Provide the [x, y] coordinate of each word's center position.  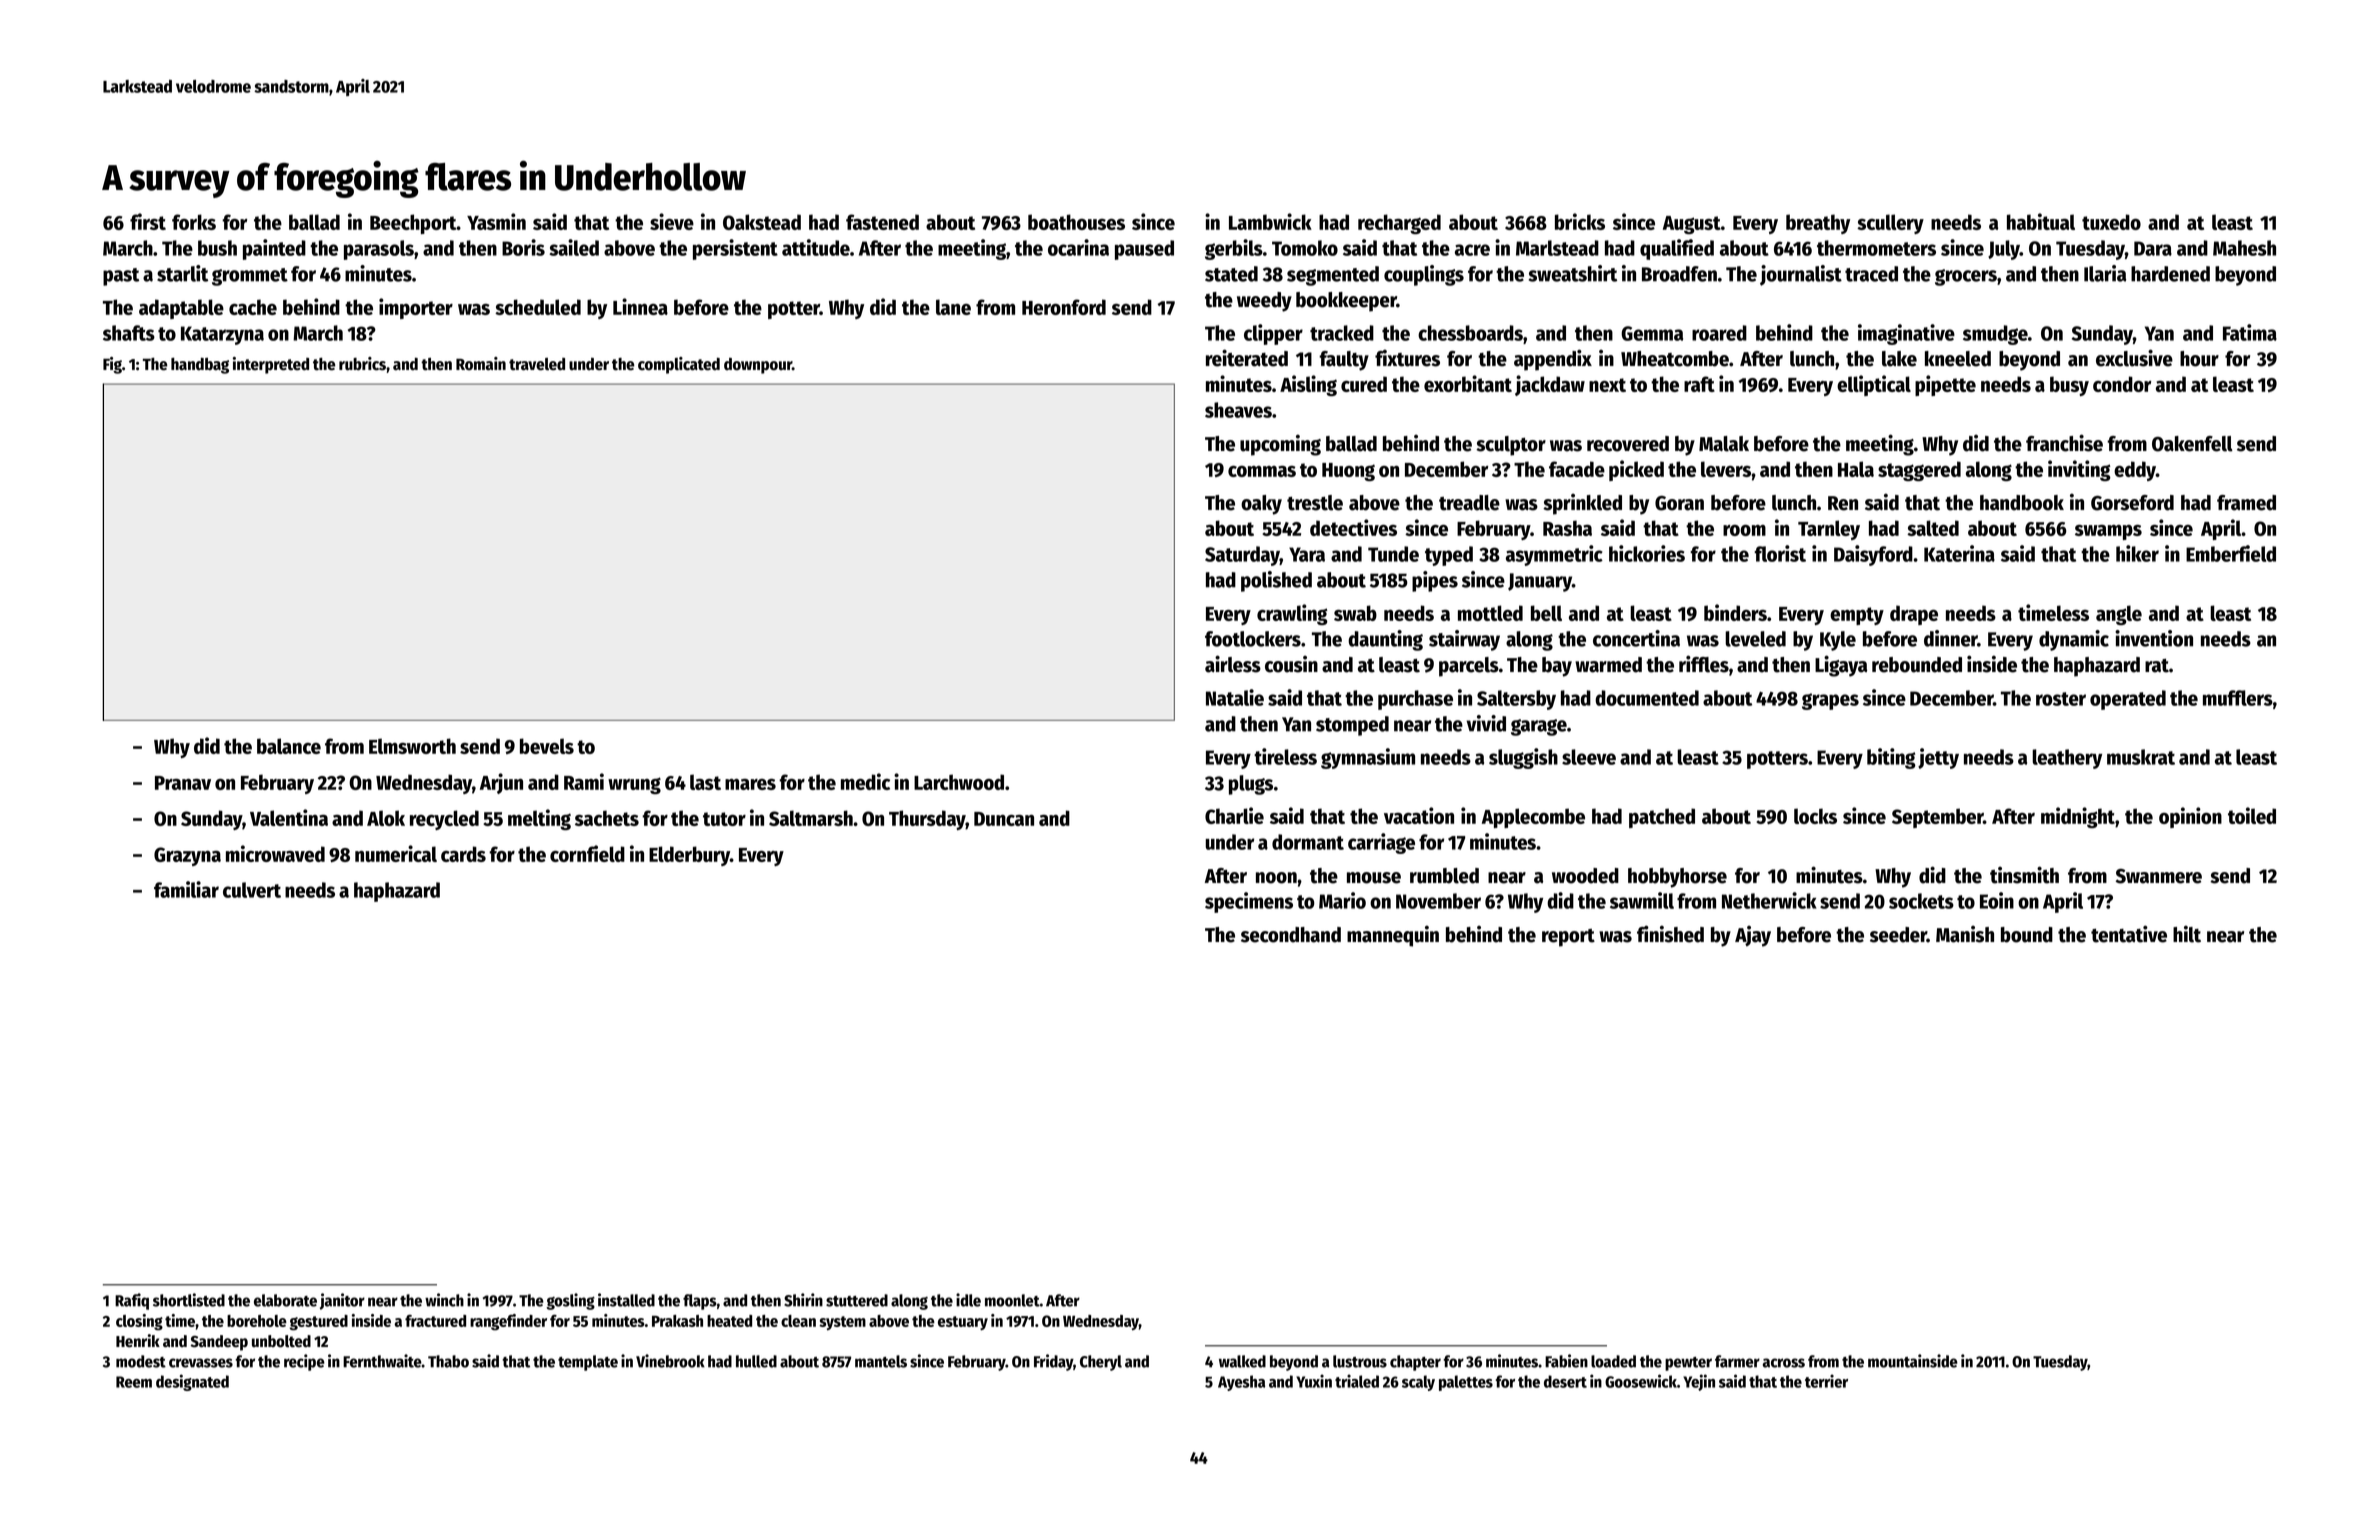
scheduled [538, 307]
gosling [570, 1301]
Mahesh [2244, 248]
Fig [112, 365]
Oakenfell [2192, 444]
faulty [1344, 361]
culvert [252, 890]
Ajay [1753, 936]
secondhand [1291, 935]
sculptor [1511, 446]
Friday [1053, 1362]
